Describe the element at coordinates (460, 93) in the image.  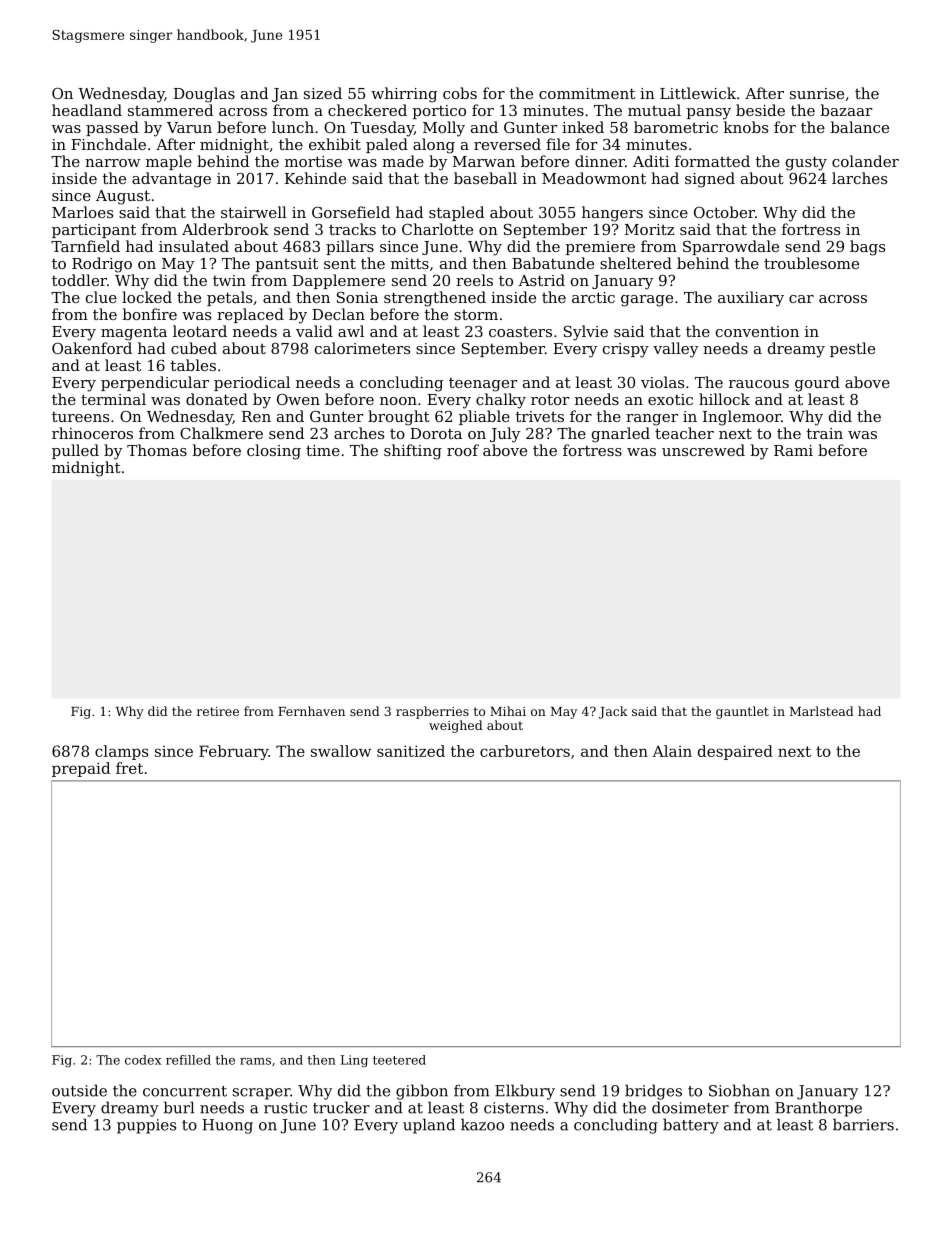
I see `cobs` at that location.
